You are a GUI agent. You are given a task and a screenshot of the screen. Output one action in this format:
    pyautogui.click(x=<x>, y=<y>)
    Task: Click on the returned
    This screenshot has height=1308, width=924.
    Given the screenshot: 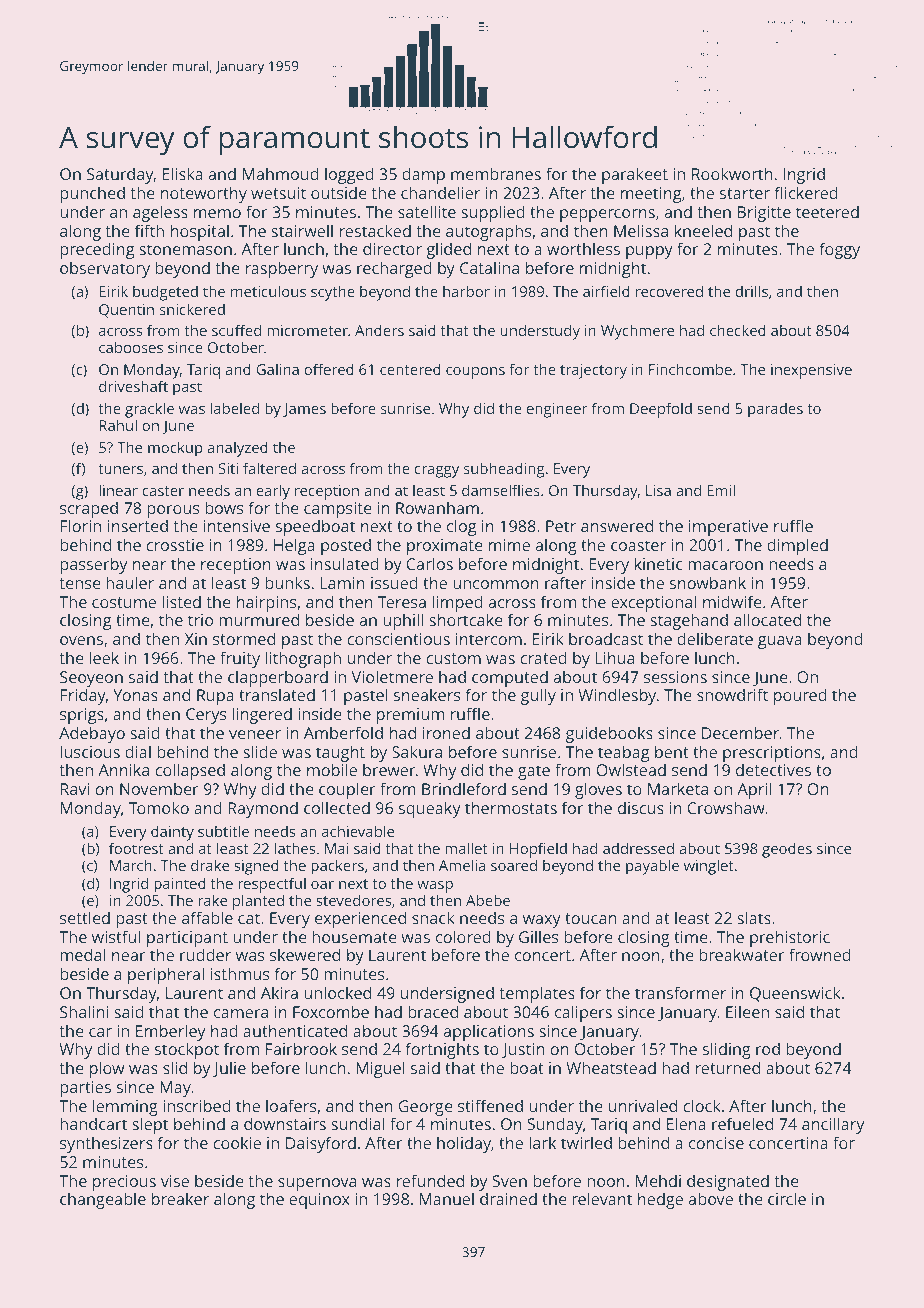 What is the action you would take?
    pyautogui.click(x=728, y=1067)
